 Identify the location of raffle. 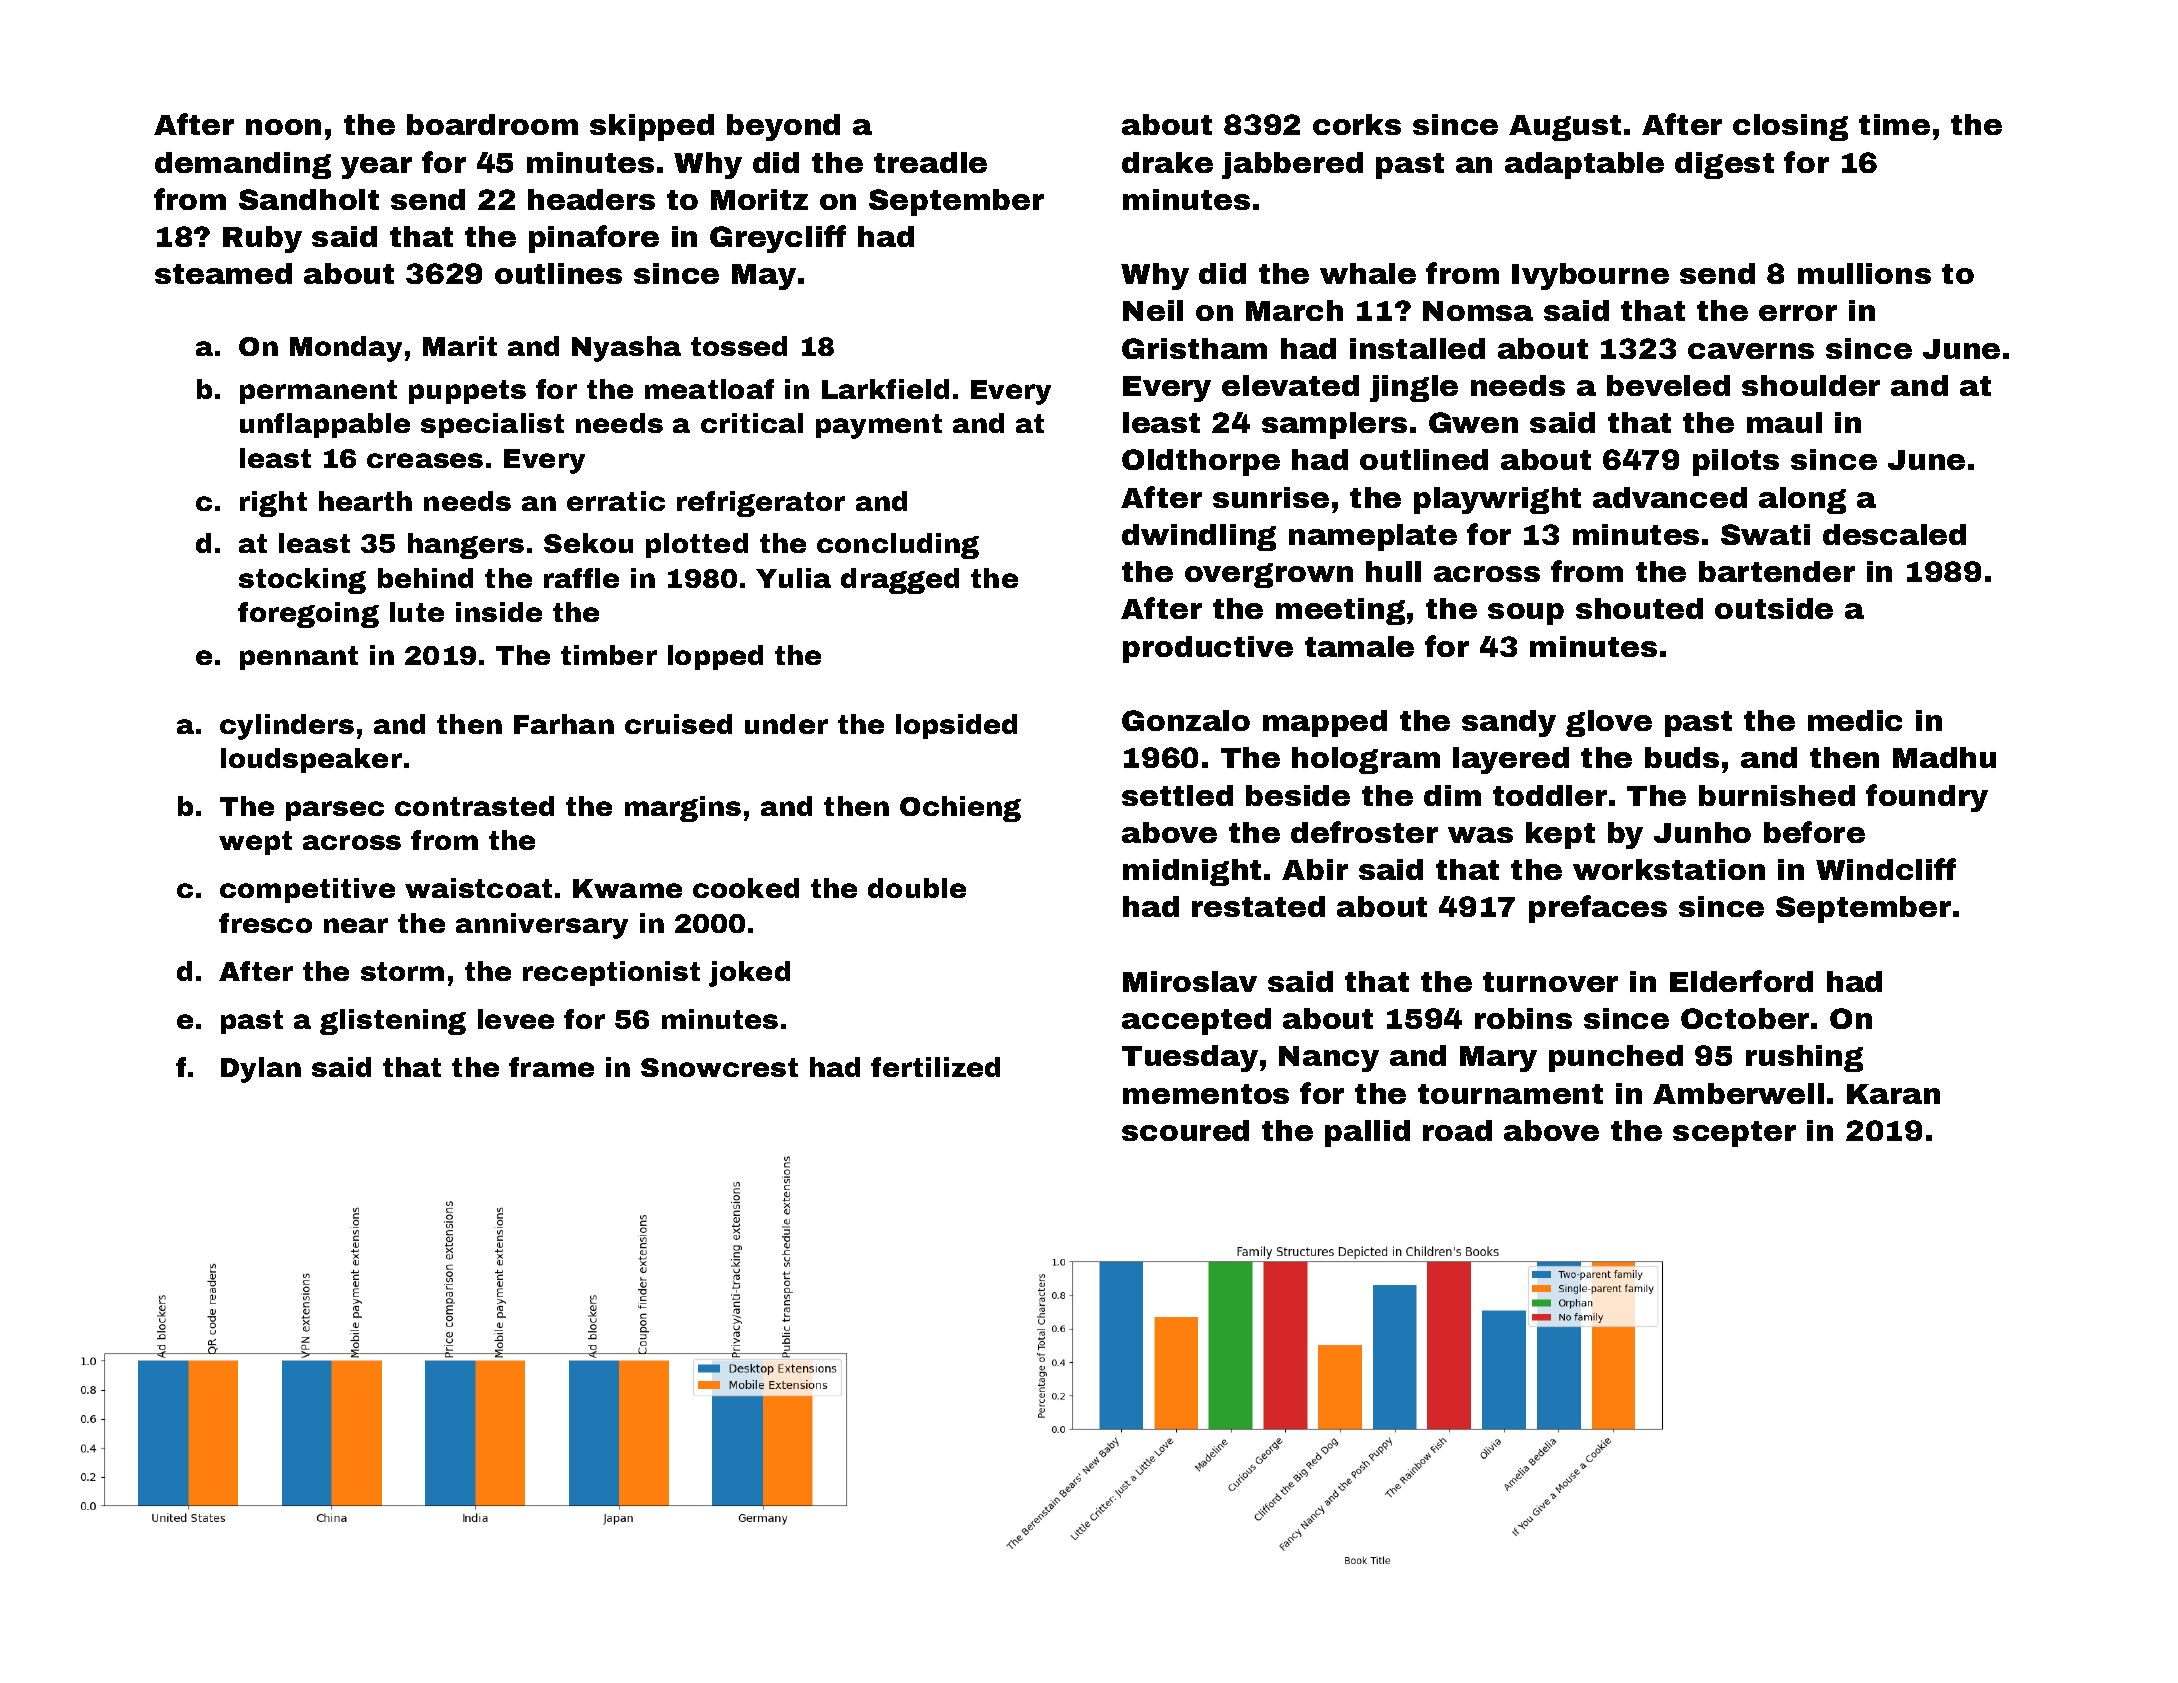
(581, 578).
